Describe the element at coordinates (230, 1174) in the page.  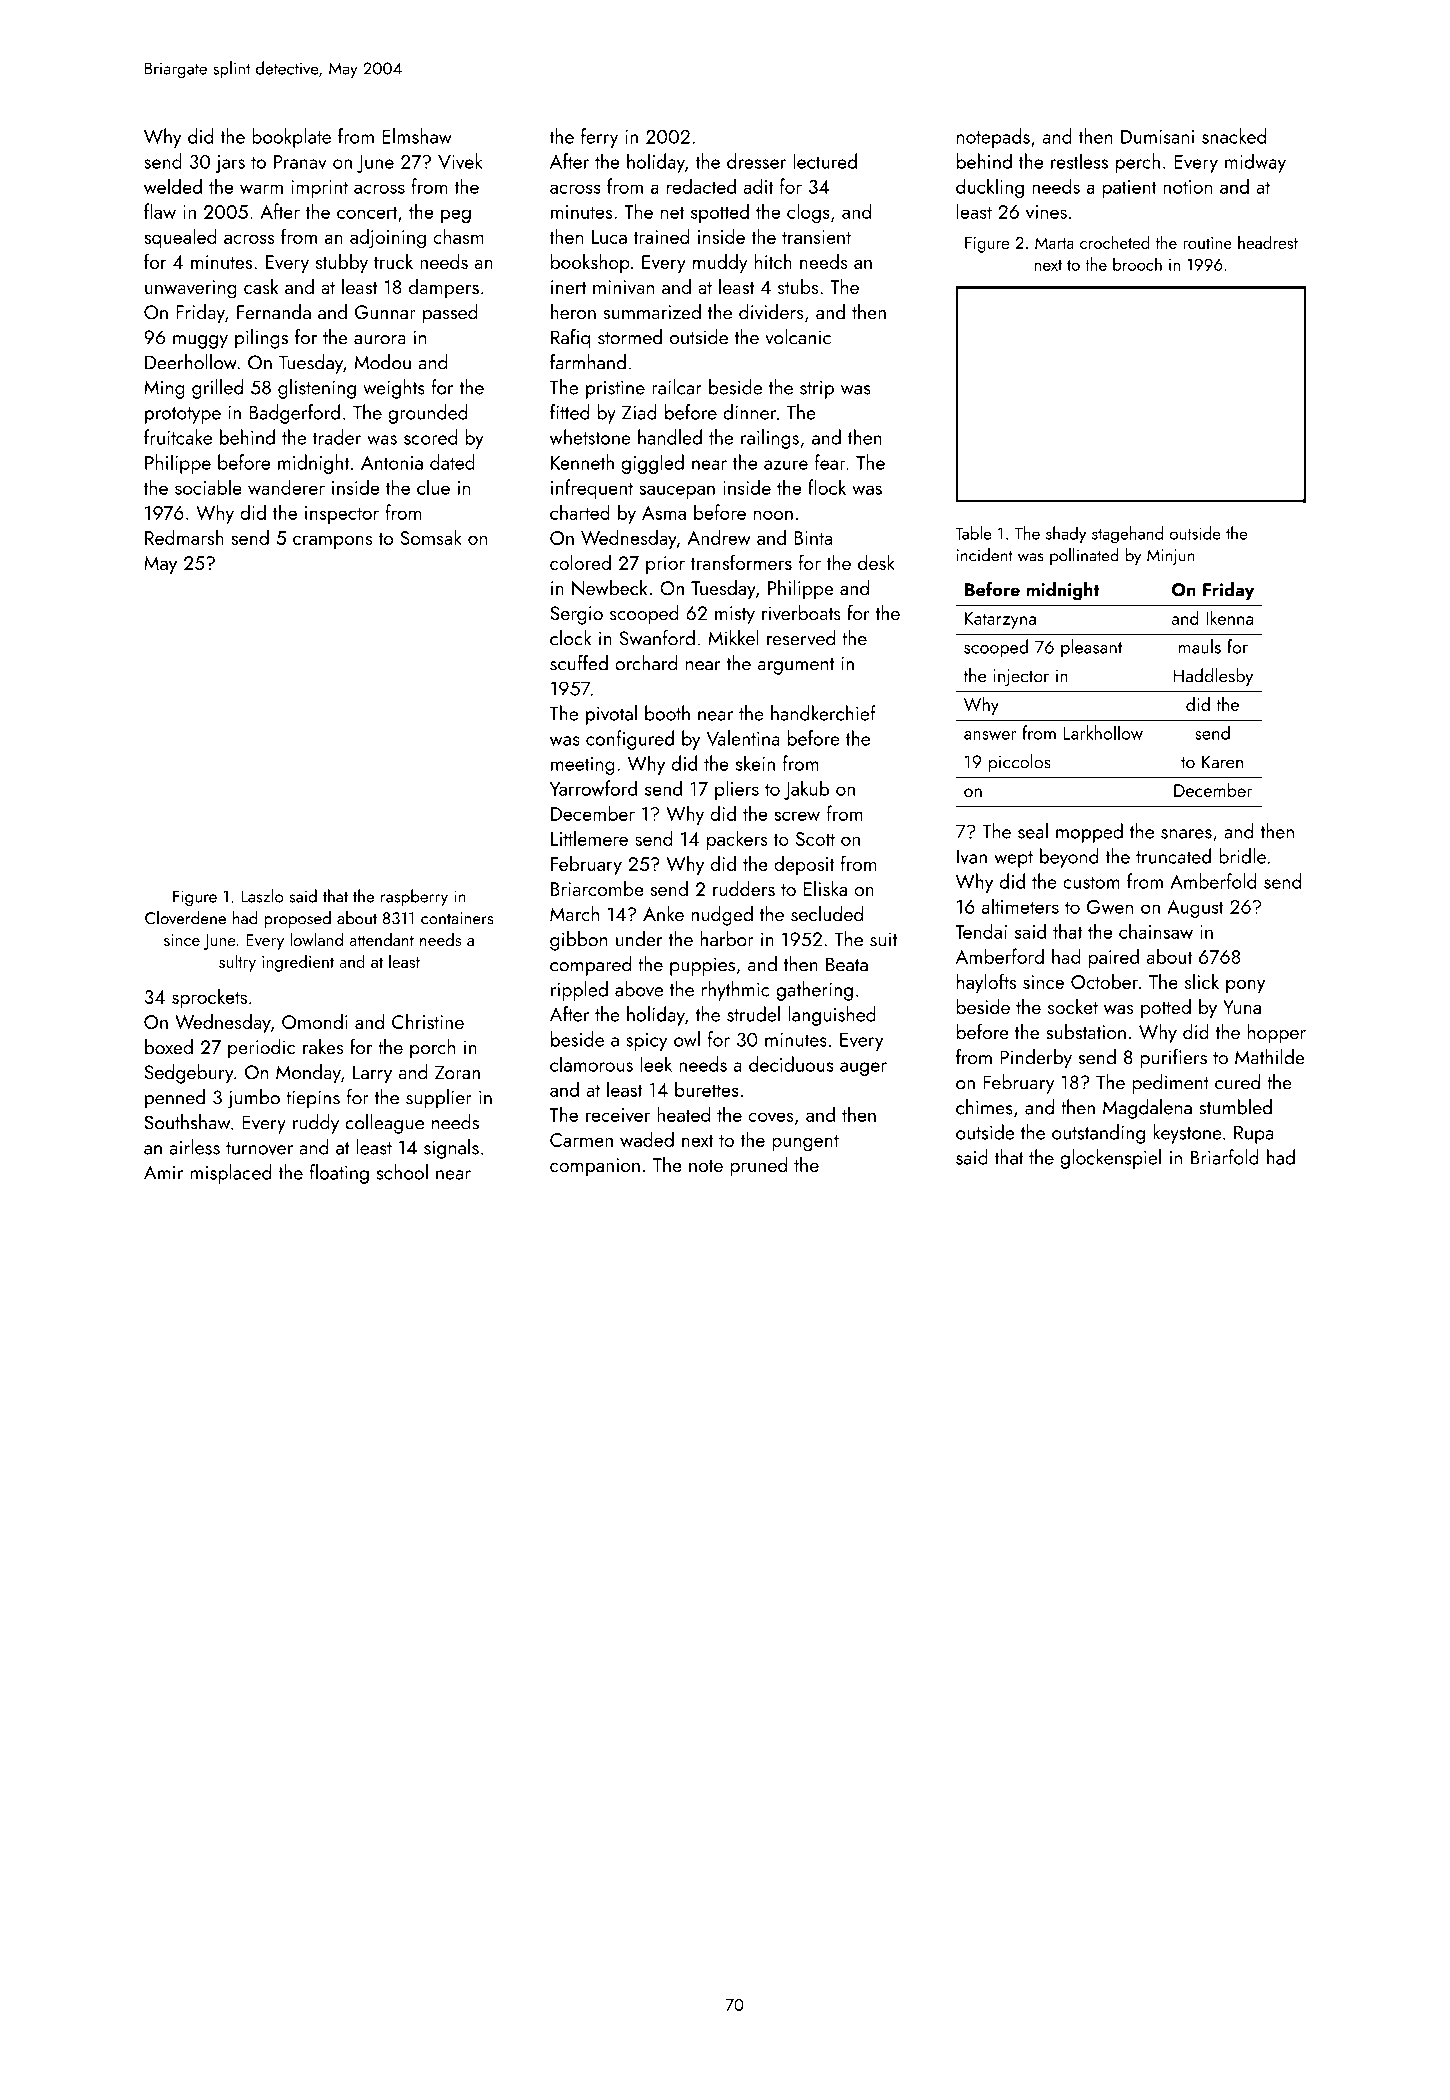
I see `misplaced` at that location.
